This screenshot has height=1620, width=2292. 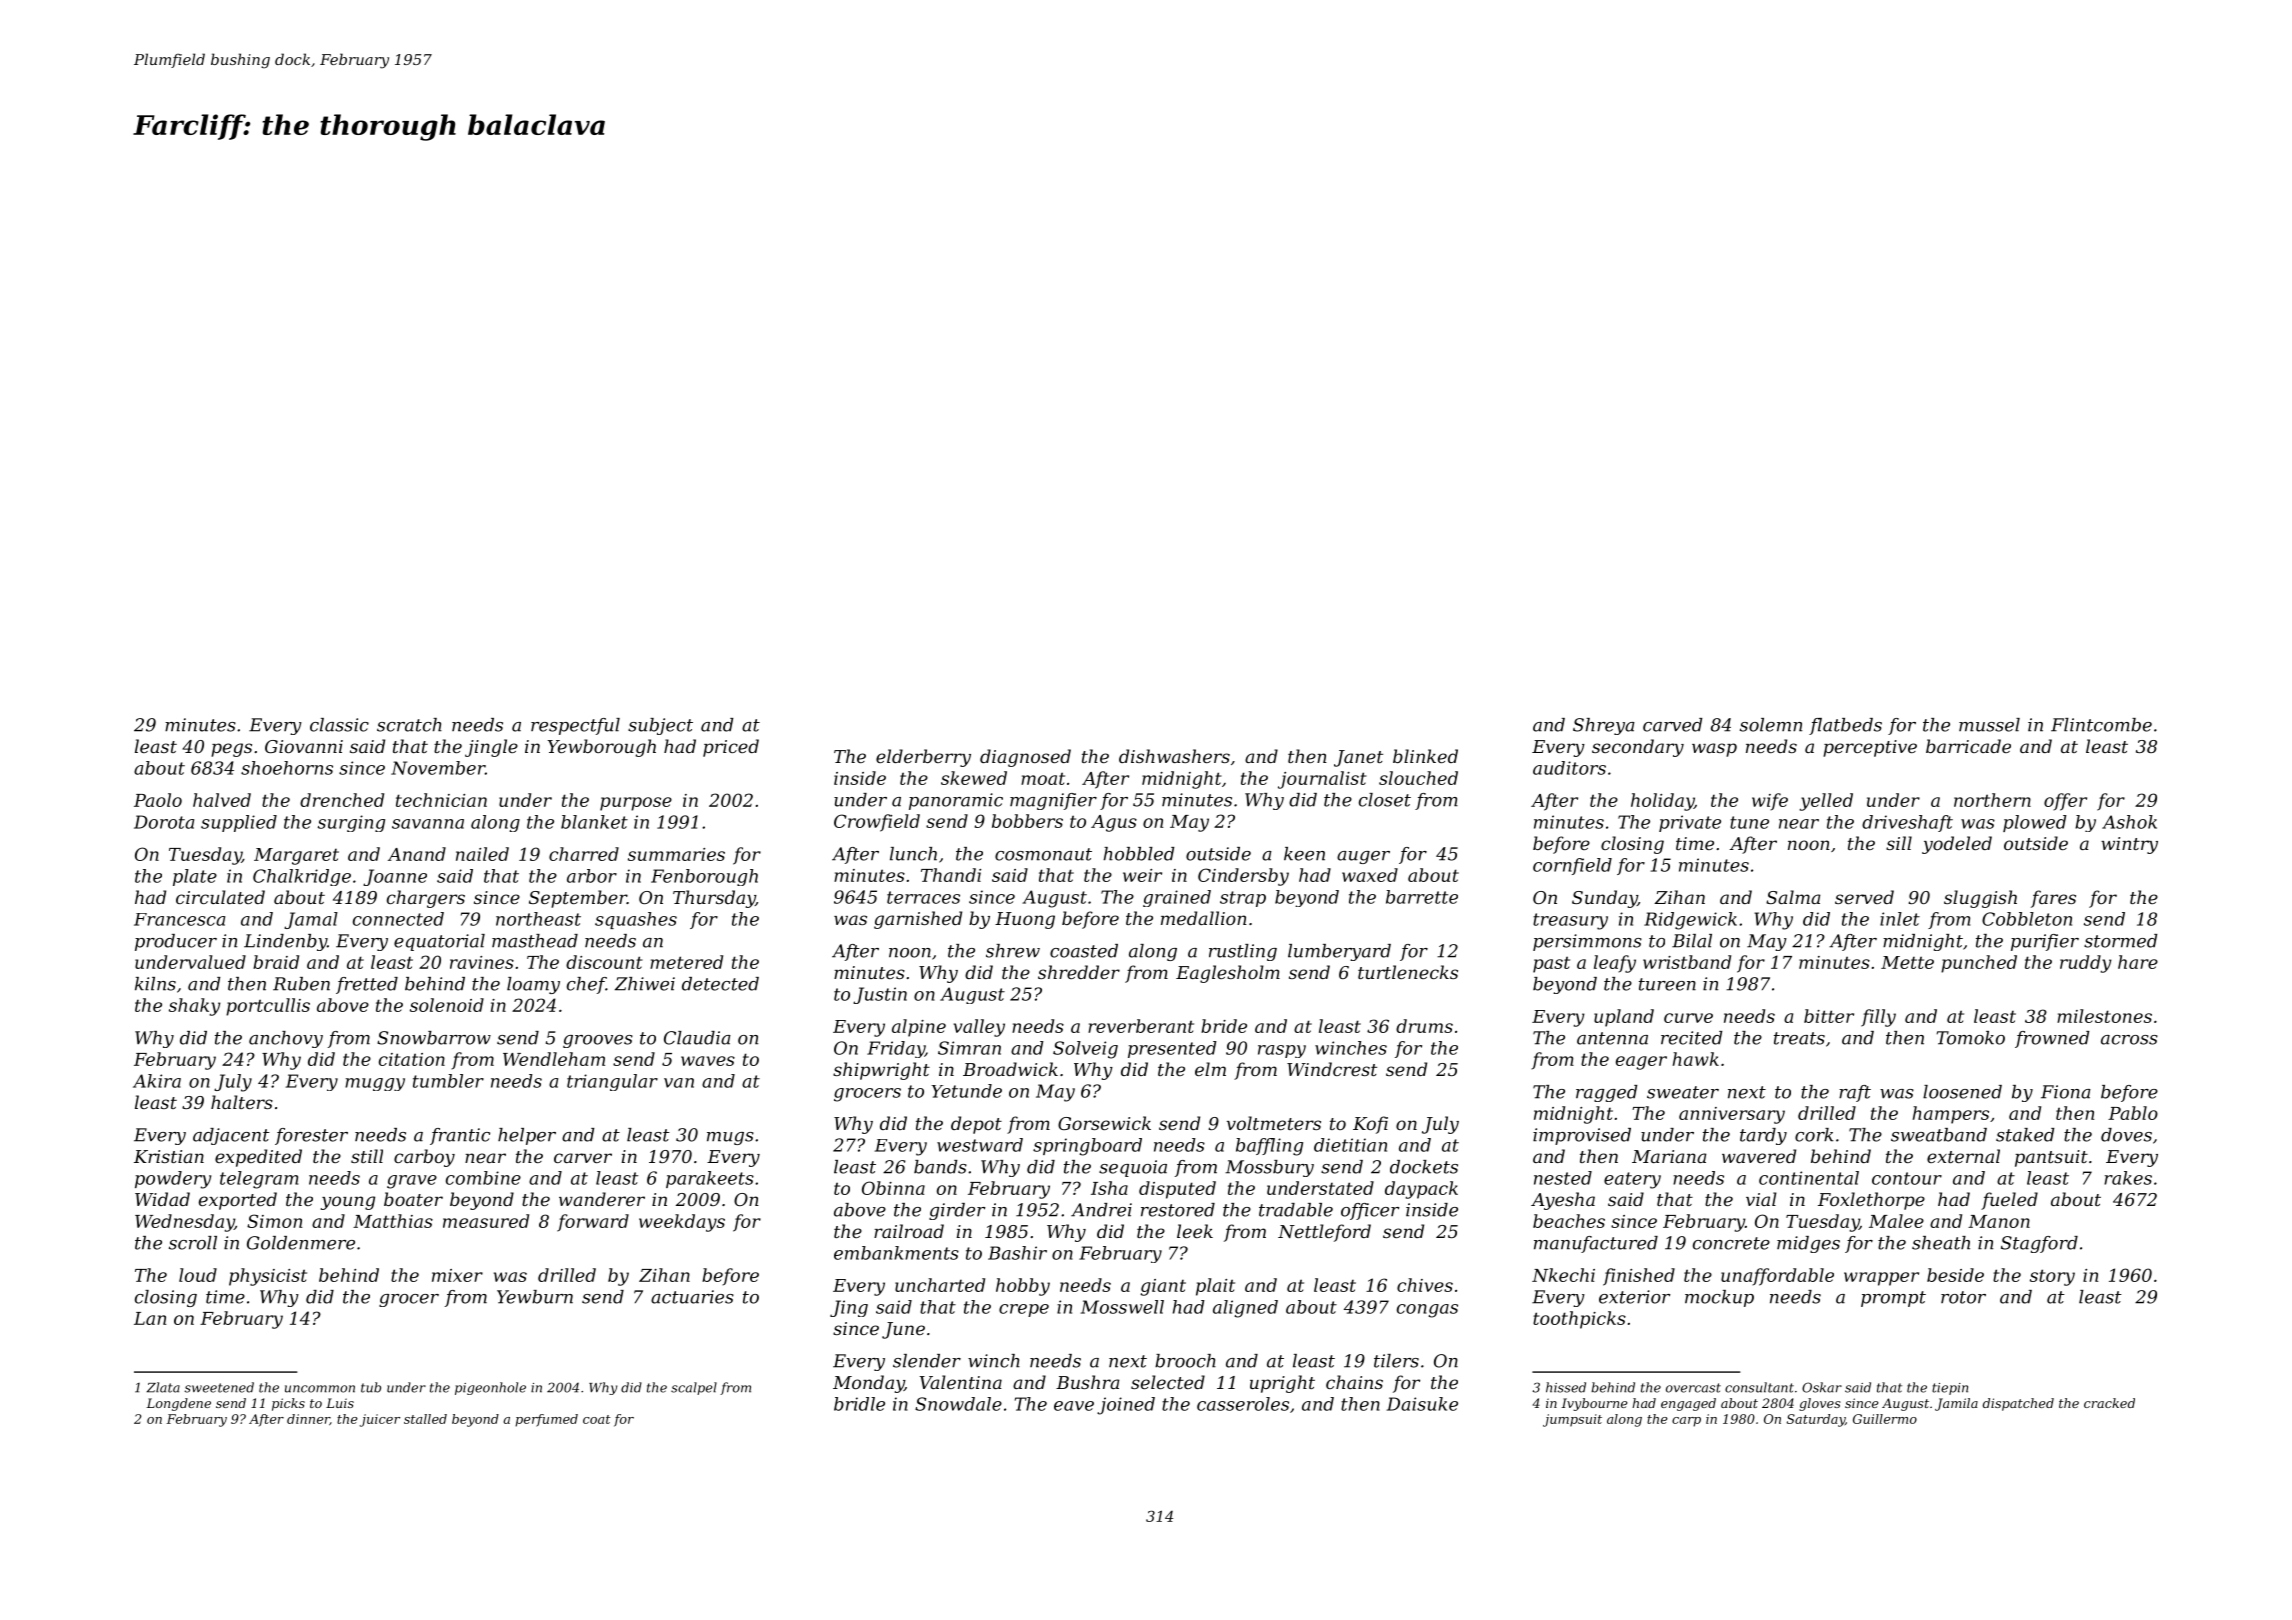 What do you see at coordinates (597, 1419) in the screenshot?
I see `coat` at bounding box center [597, 1419].
